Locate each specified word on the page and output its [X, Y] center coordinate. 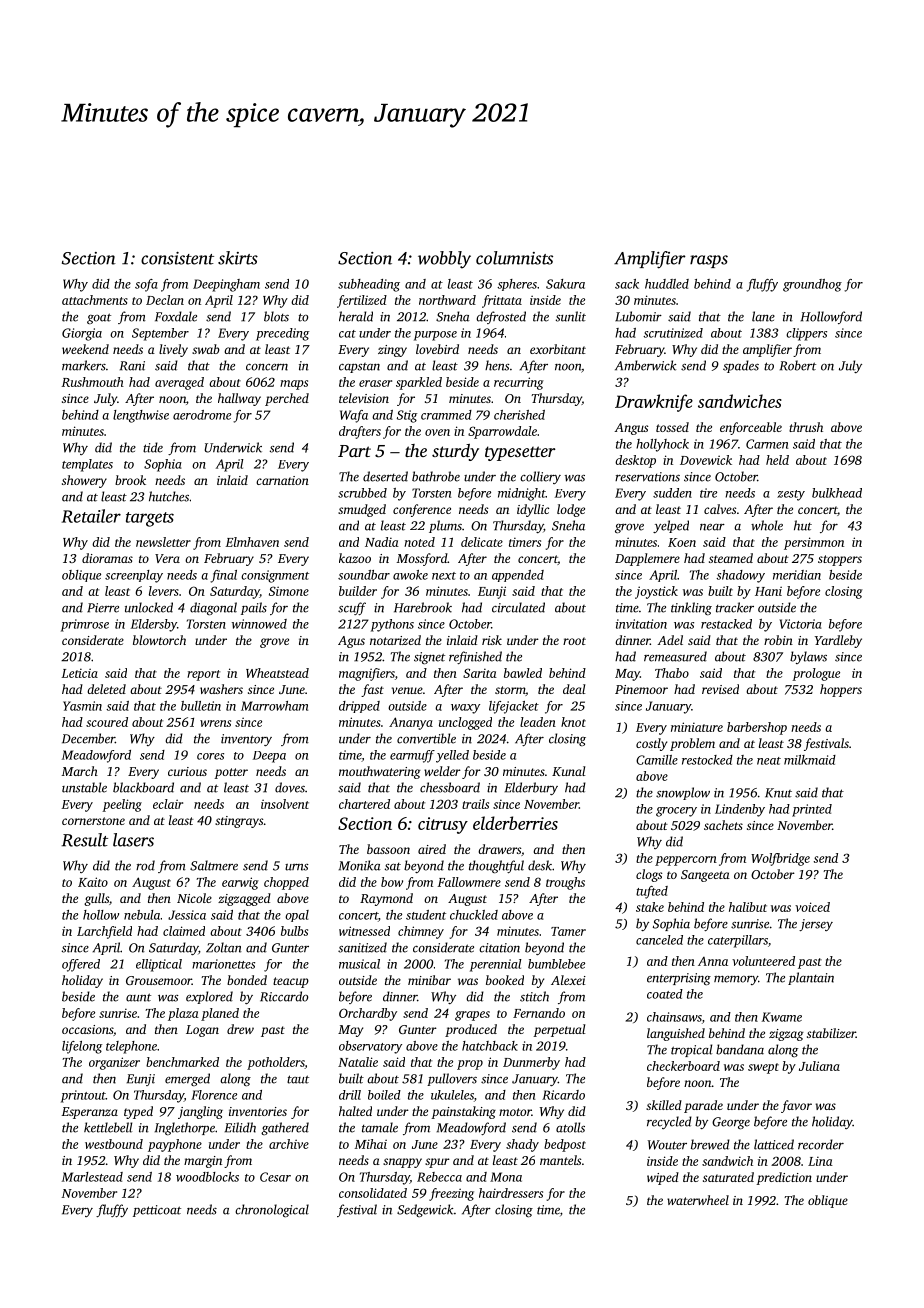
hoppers [841, 690]
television [364, 398]
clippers [806, 334]
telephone [131, 1047]
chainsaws [674, 1017]
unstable [84, 787]
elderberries [515, 823]
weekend [85, 349]
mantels [560, 1160]
